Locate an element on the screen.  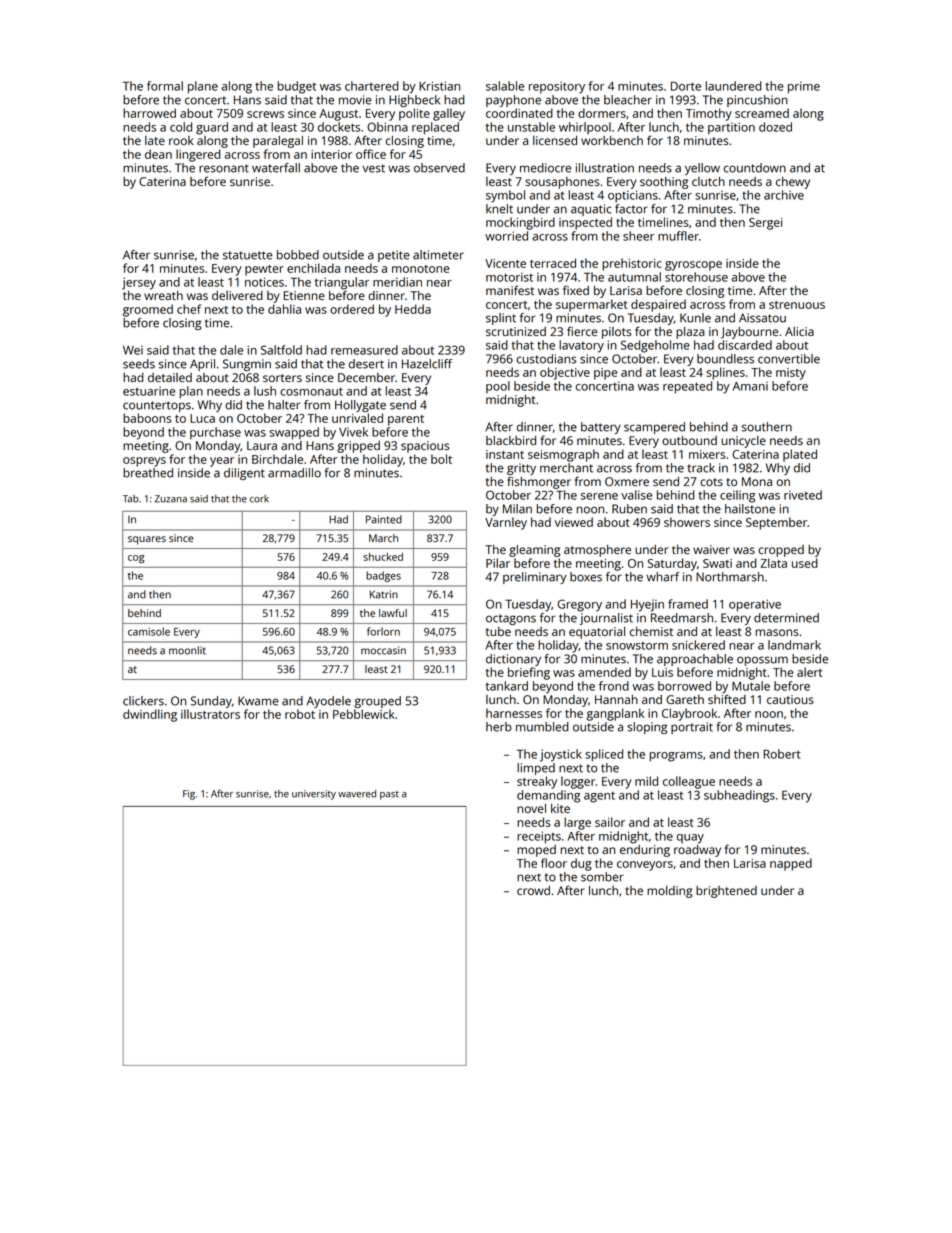
symbol is located at coordinates (505, 196).
